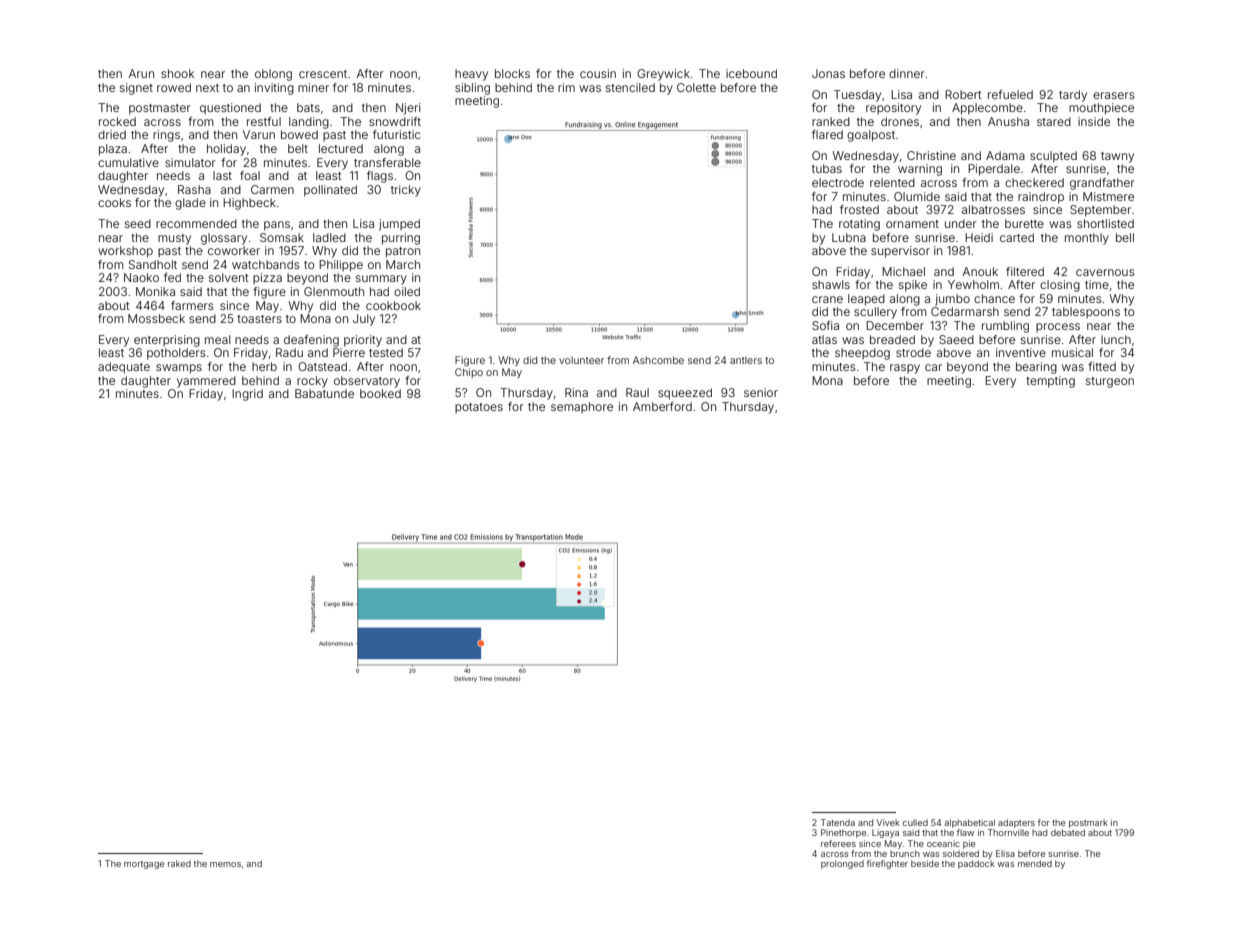  I want to click on Njeri, so click(408, 109).
